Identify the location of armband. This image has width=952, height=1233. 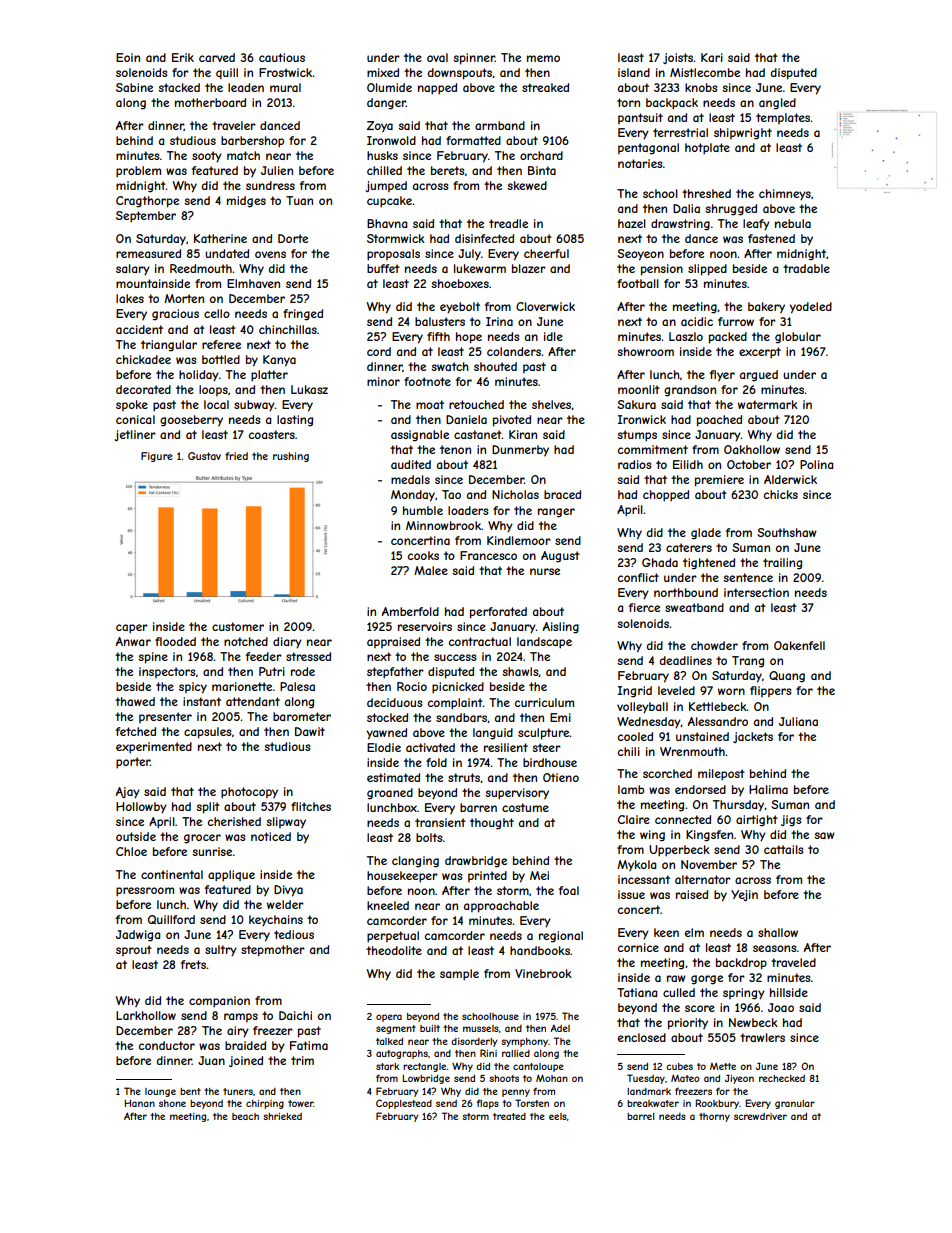
(500, 125).
